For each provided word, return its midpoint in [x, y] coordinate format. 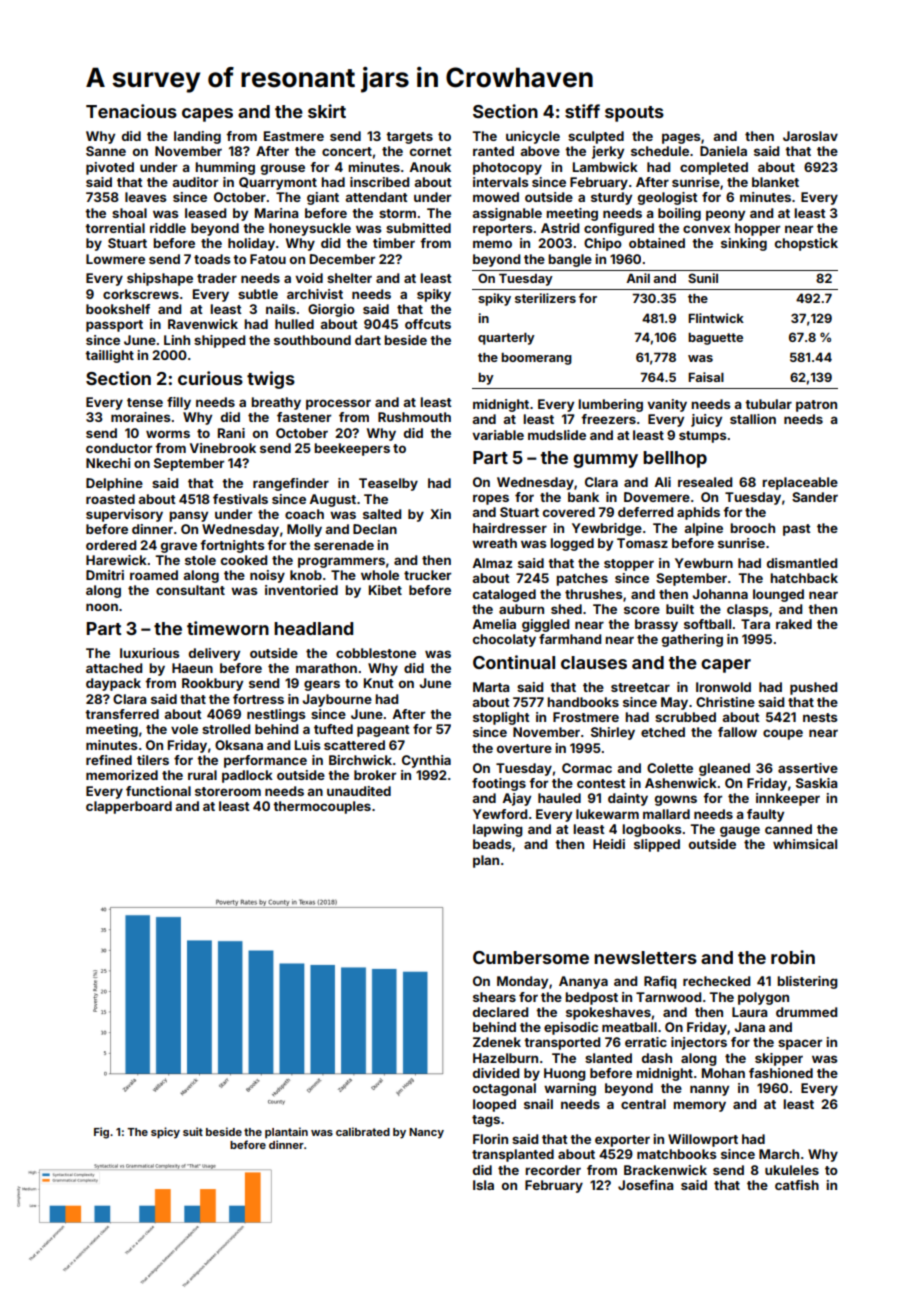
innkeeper [788, 799]
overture [524, 748]
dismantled [802, 563]
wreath [494, 543]
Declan [375, 529]
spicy [165, 1133]
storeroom [228, 791]
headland [313, 628]
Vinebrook [223, 448]
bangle [570, 260]
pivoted [110, 168]
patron [816, 406]
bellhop [675, 459]
